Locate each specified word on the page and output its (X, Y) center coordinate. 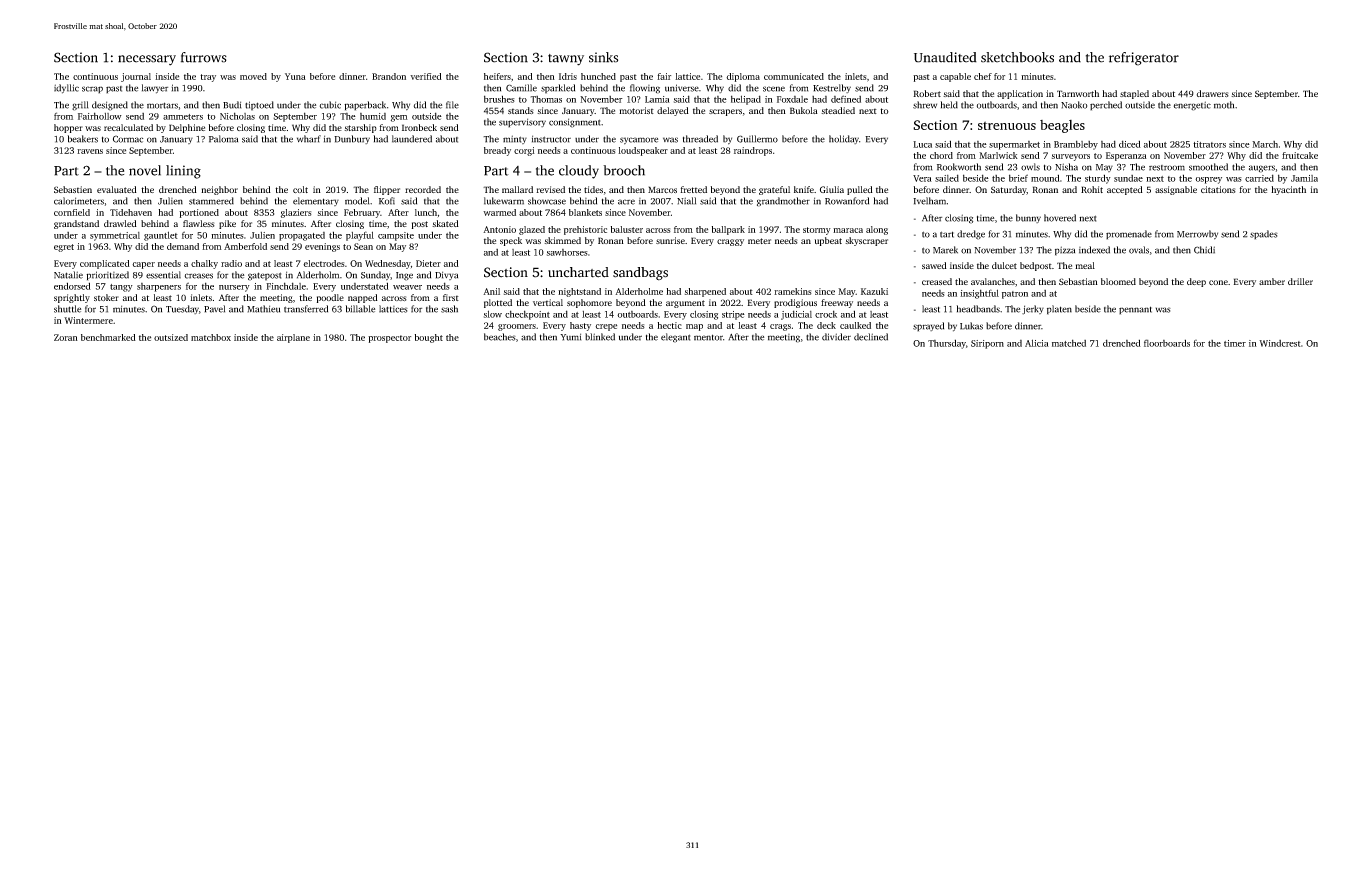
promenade (1129, 235)
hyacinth (1288, 190)
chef (983, 76)
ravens (90, 151)
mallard (517, 189)
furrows (204, 57)
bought (429, 338)
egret (64, 248)
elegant (675, 338)
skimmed (562, 240)
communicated (794, 76)
